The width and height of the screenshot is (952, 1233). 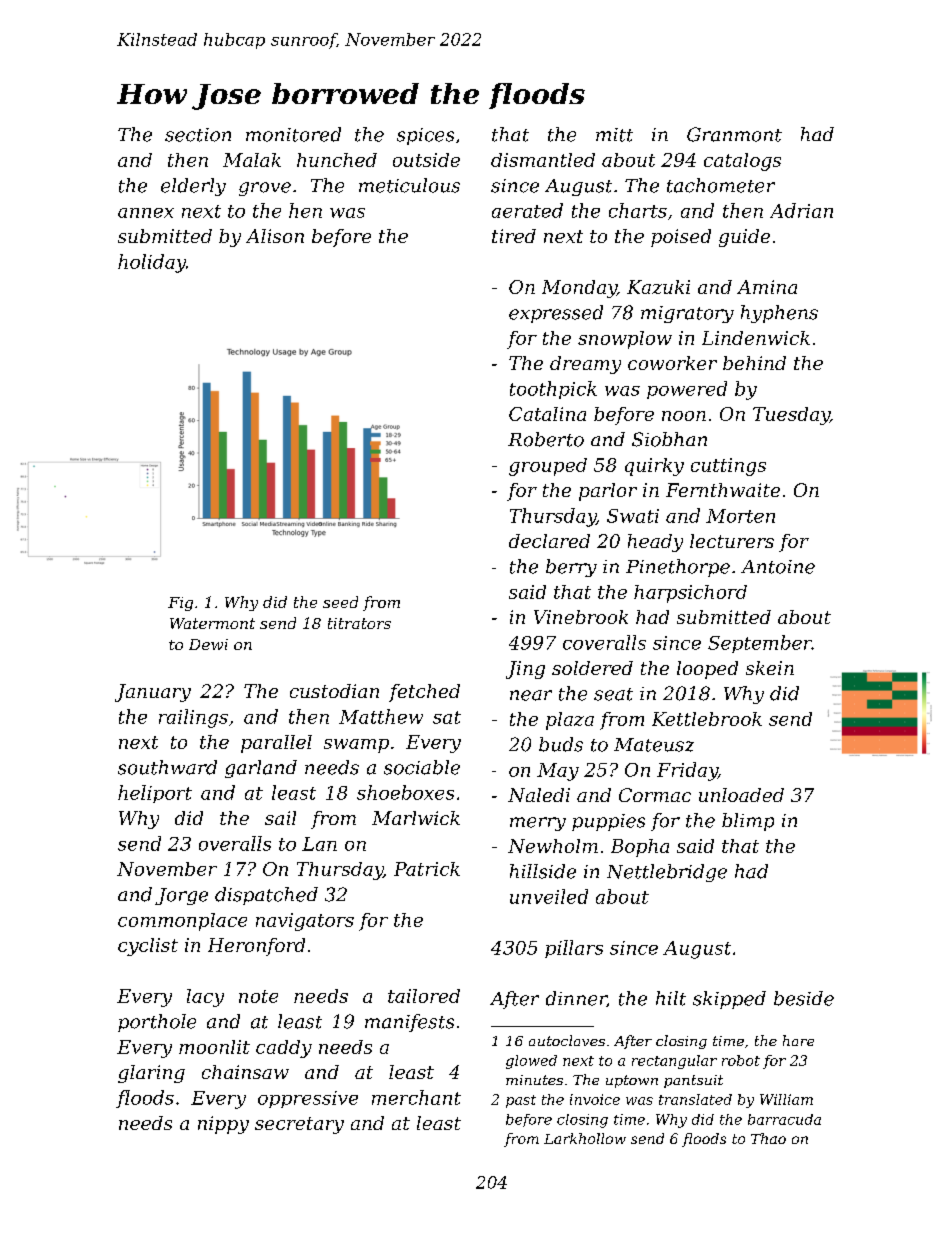 What do you see at coordinates (732, 541) in the screenshot?
I see `lecturers` at bounding box center [732, 541].
